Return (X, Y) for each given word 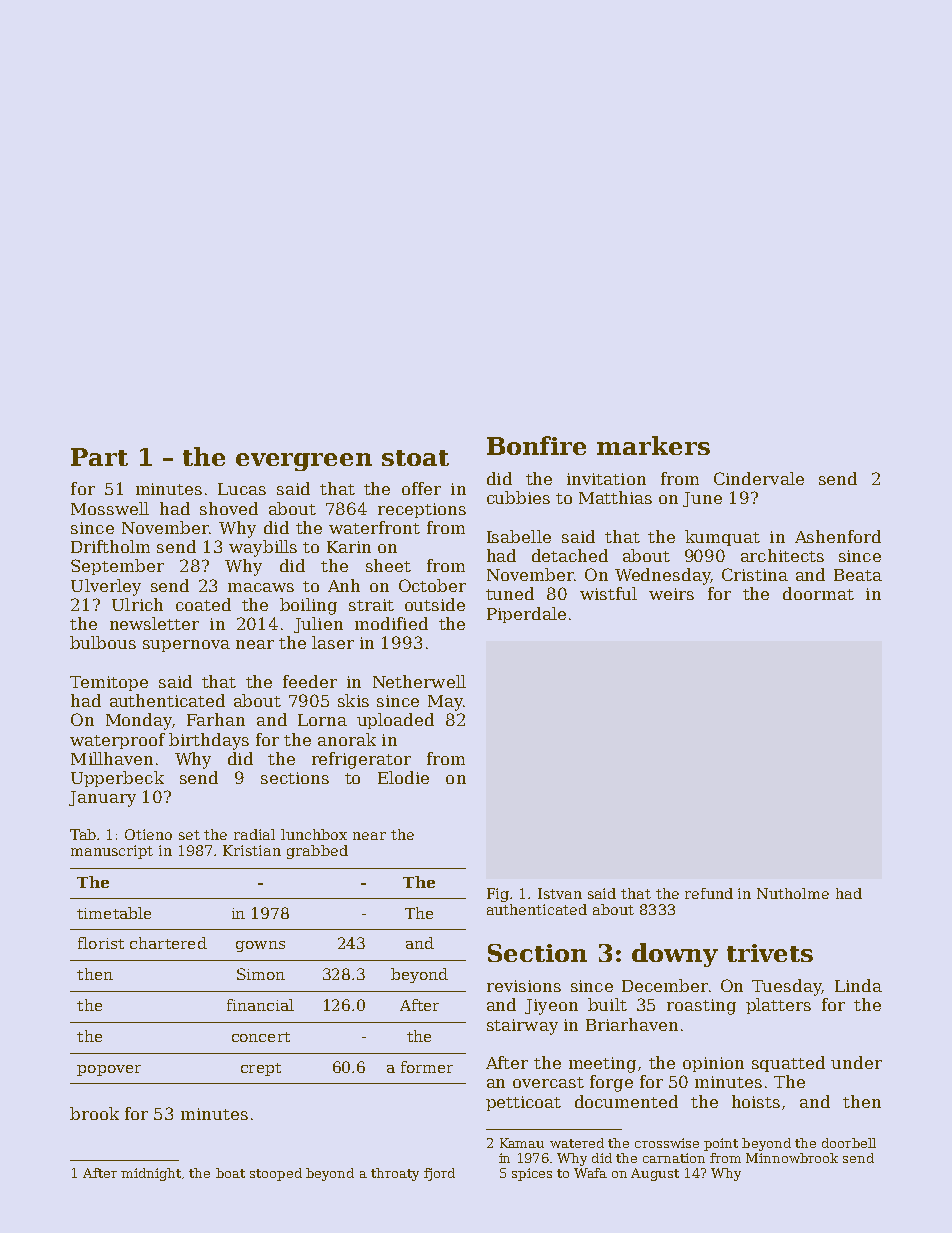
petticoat (523, 1103)
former (427, 1067)
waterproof (117, 741)
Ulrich (137, 604)
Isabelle (519, 536)
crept (261, 1069)
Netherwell (419, 681)
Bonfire (536, 445)
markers (653, 445)
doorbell (849, 1143)
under (856, 1062)
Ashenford (838, 536)
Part (99, 457)
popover (109, 1070)
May (445, 703)
